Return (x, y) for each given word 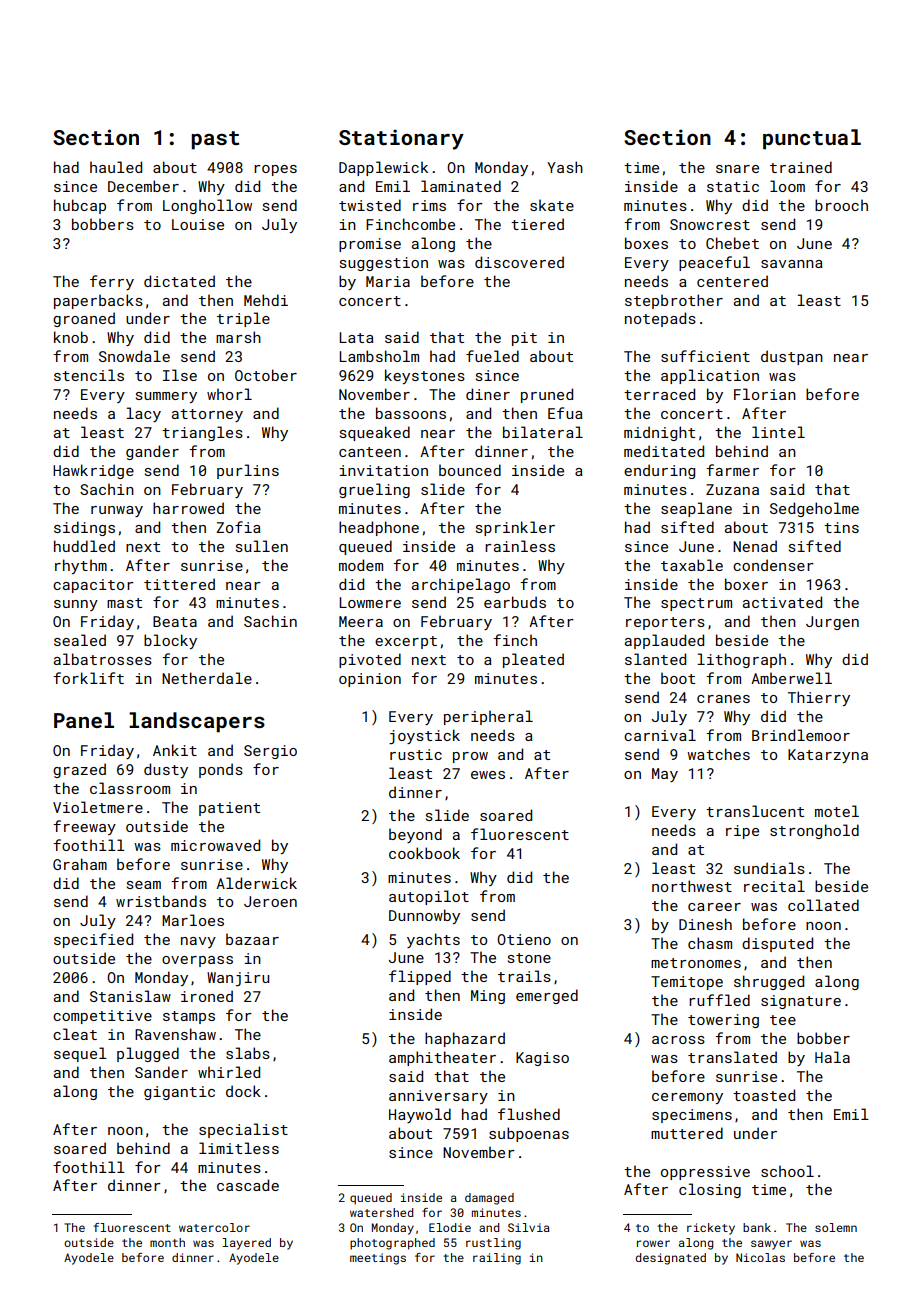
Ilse (180, 375)
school (787, 1171)
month (167, 1242)
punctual (812, 139)
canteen (370, 452)
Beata (175, 621)
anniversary (438, 1097)
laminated (461, 186)
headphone (379, 528)
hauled (116, 167)
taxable (692, 565)
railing (497, 1259)
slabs (248, 1053)
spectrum (696, 604)
